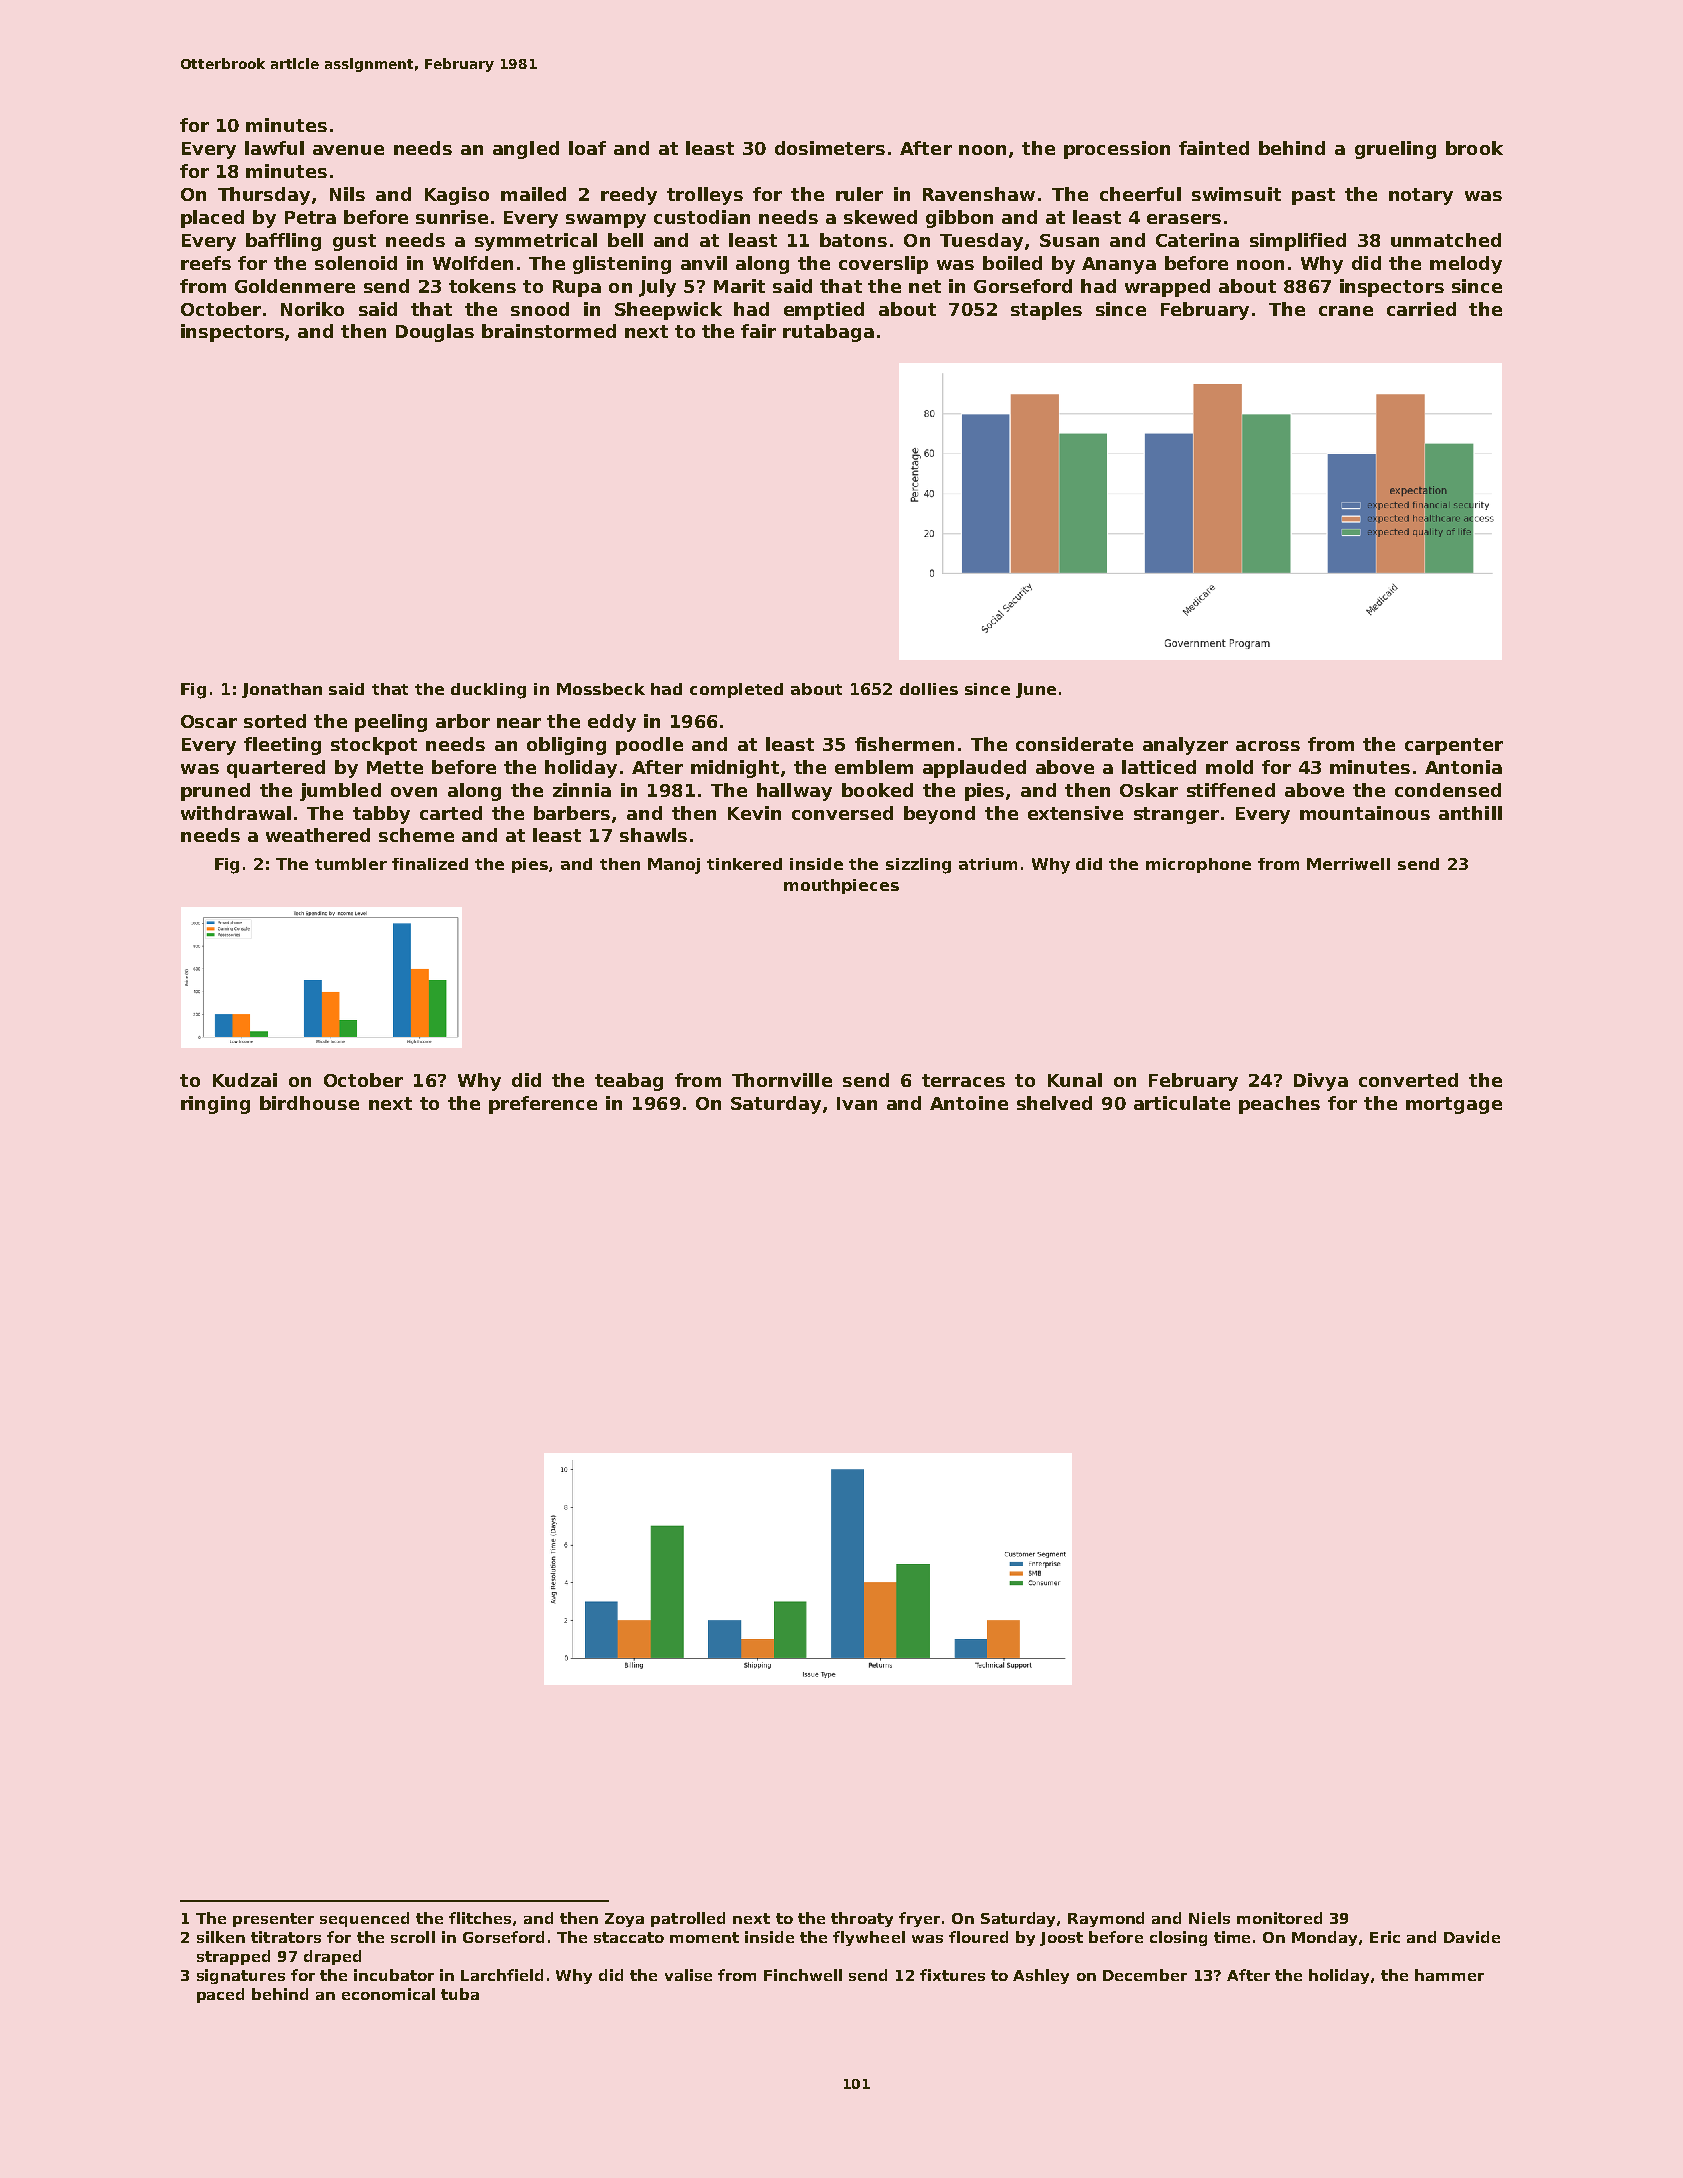 This document has height=2178, width=1683. I want to click on teabag, so click(629, 1082).
